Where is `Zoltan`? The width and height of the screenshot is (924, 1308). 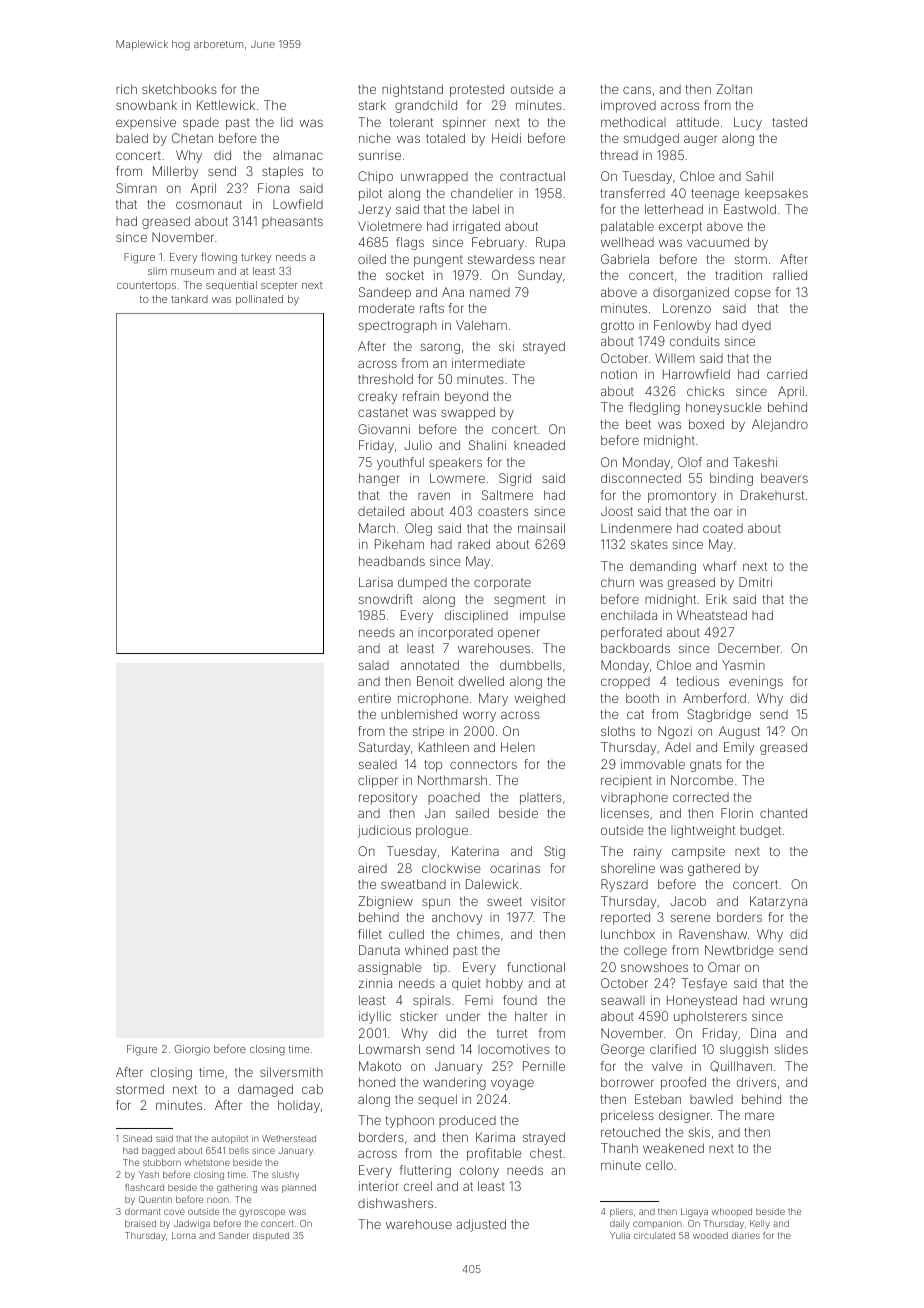
Zoltan is located at coordinates (734, 89).
